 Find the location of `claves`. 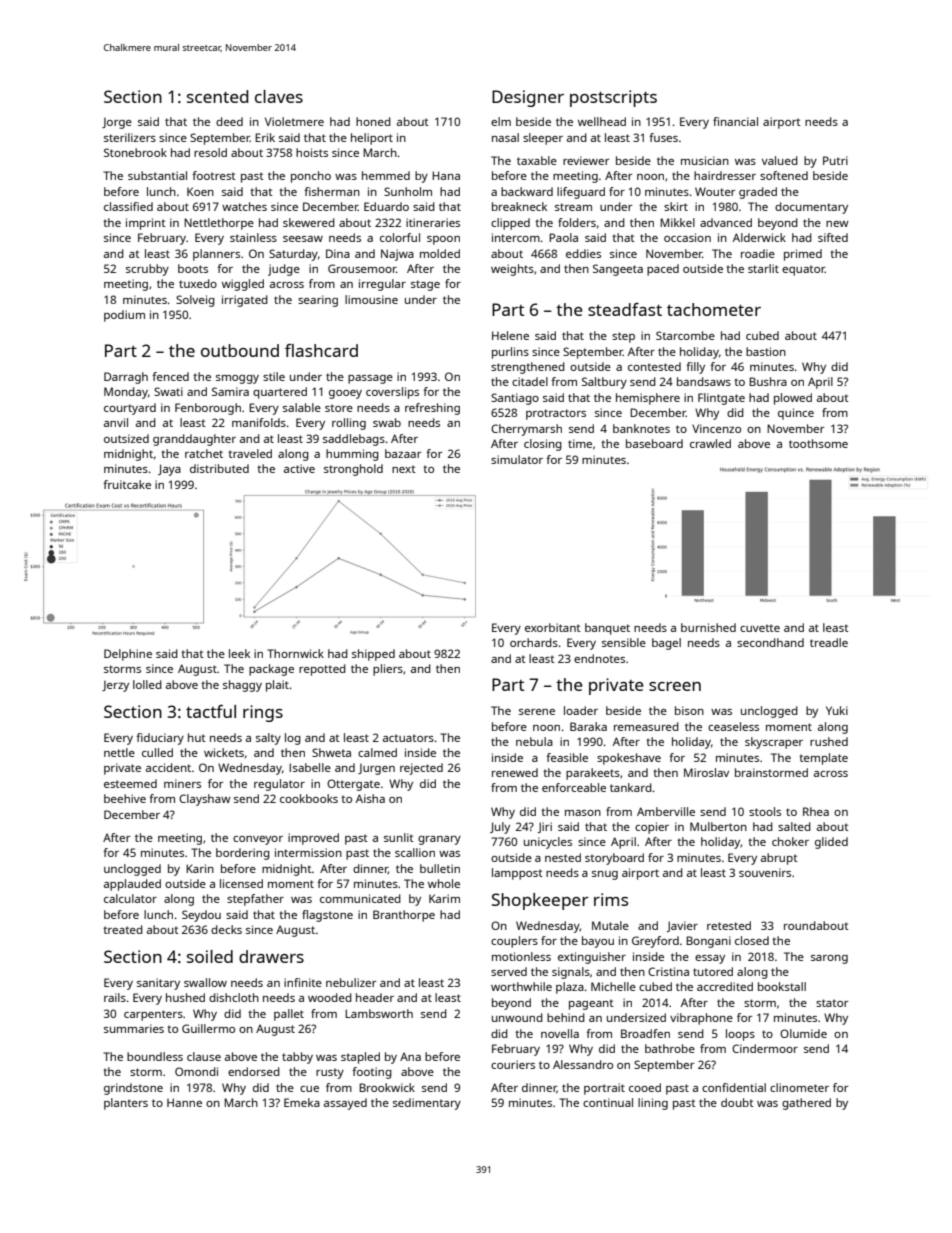

claves is located at coordinates (279, 96).
